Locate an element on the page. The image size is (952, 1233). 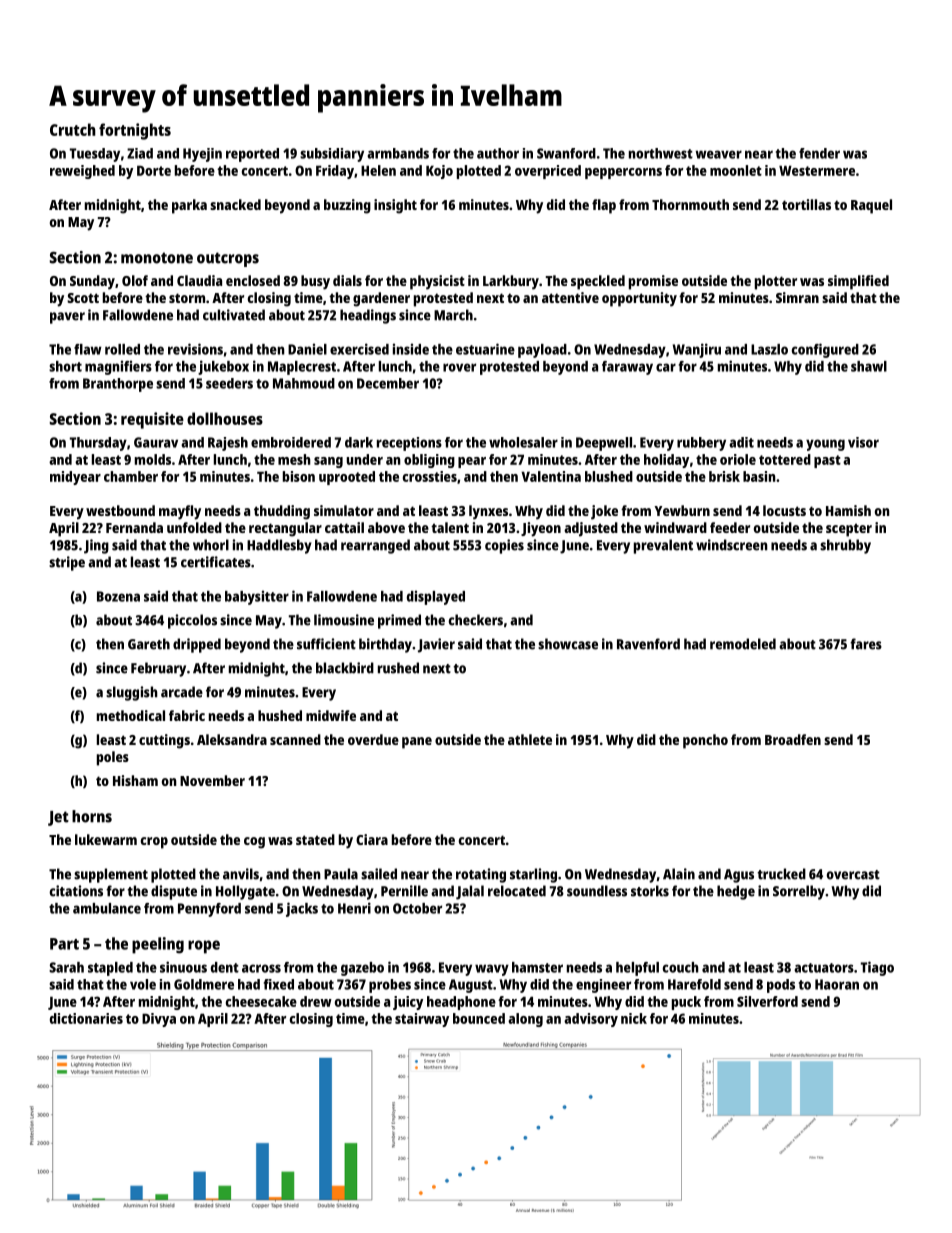
Jet is located at coordinates (58, 818).
